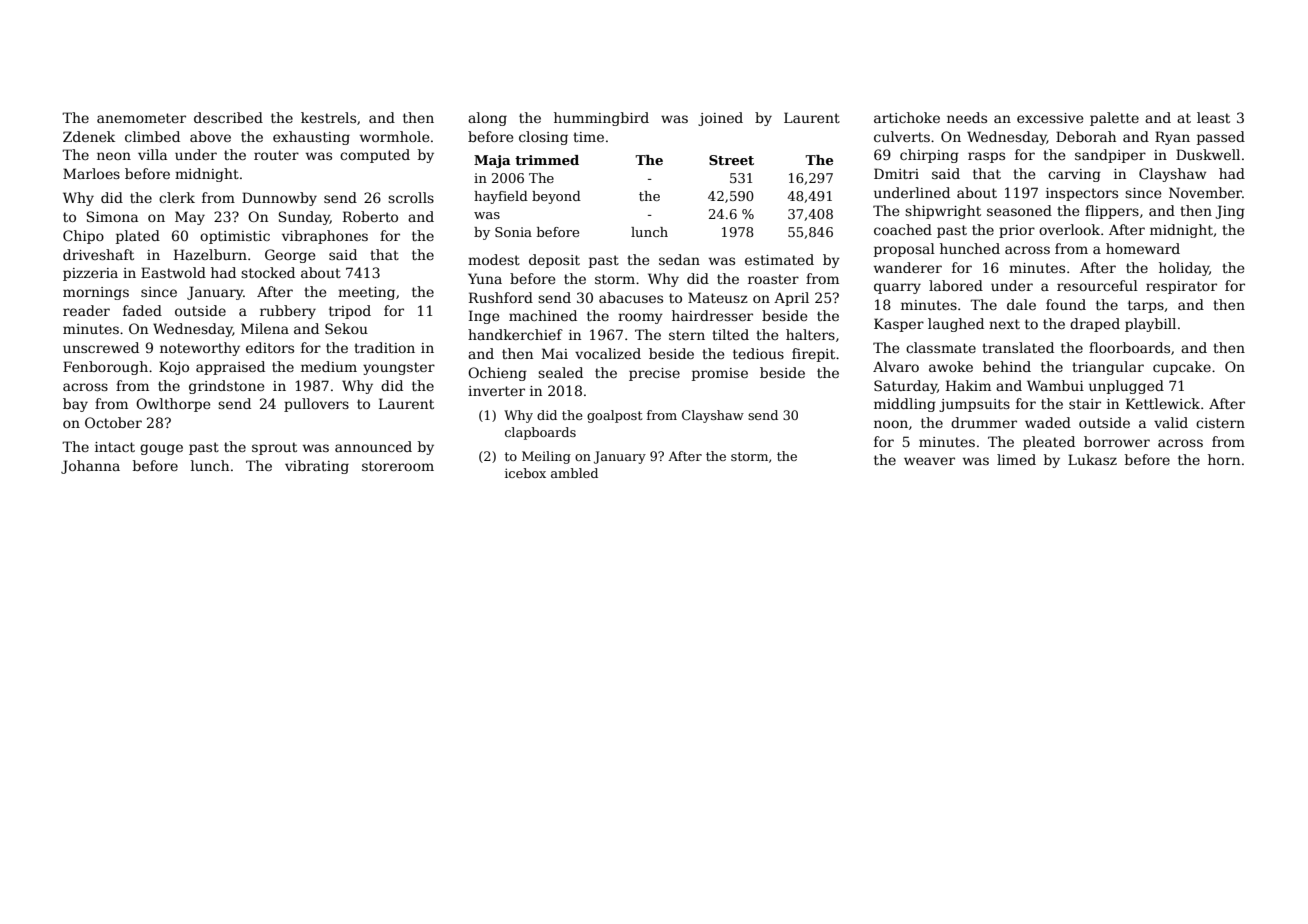  I want to click on ambled, so click(574, 473).
